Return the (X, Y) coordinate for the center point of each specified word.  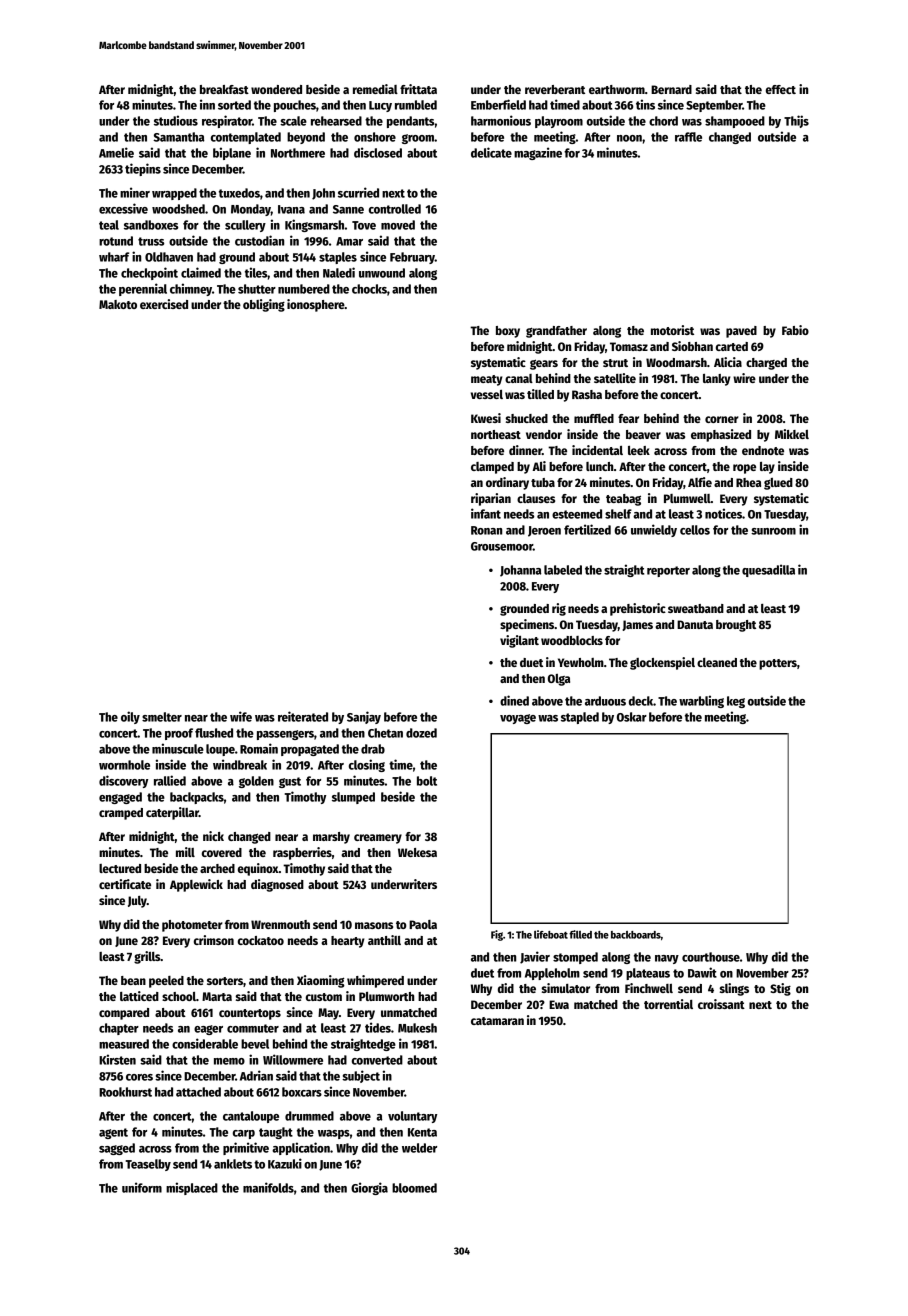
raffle (688, 137)
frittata (418, 89)
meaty (487, 380)
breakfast (224, 89)
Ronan (486, 530)
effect (781, 89)
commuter (253, 1028)
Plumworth (386, 996)
